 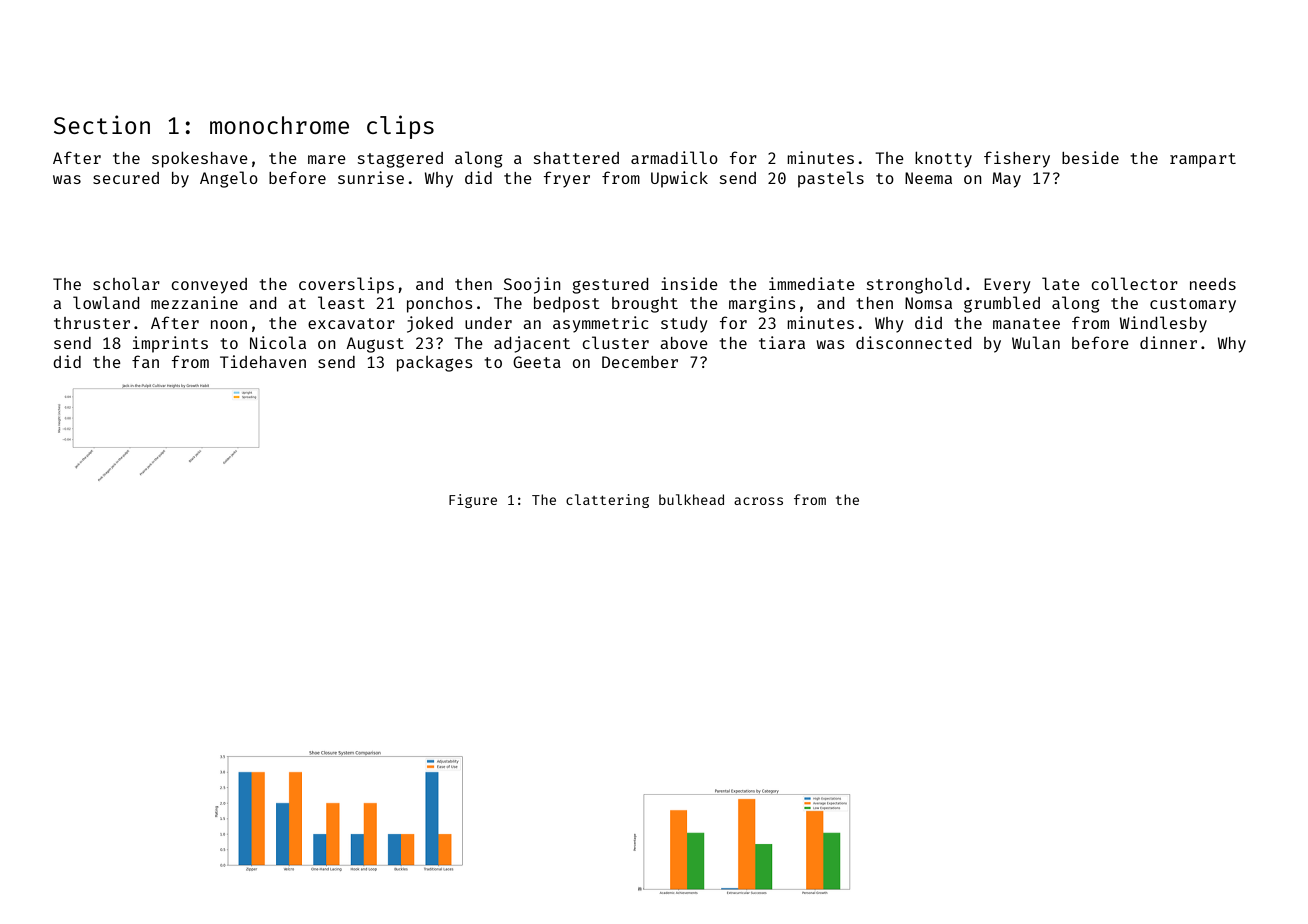 I want to click on monochrome, so click(x=279, y=125).
